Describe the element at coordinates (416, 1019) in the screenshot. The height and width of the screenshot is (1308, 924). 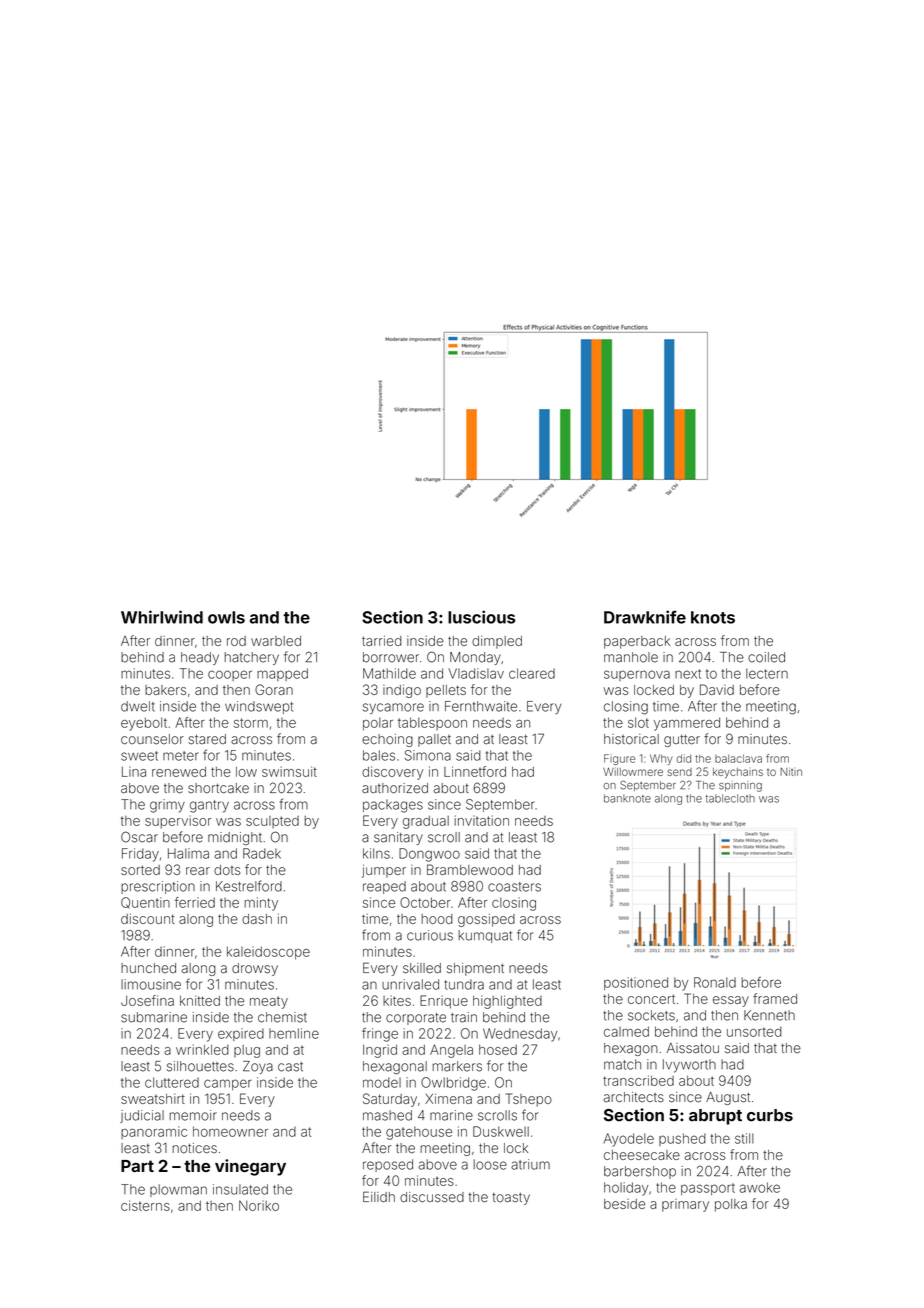
I see `corporate` at that location.
